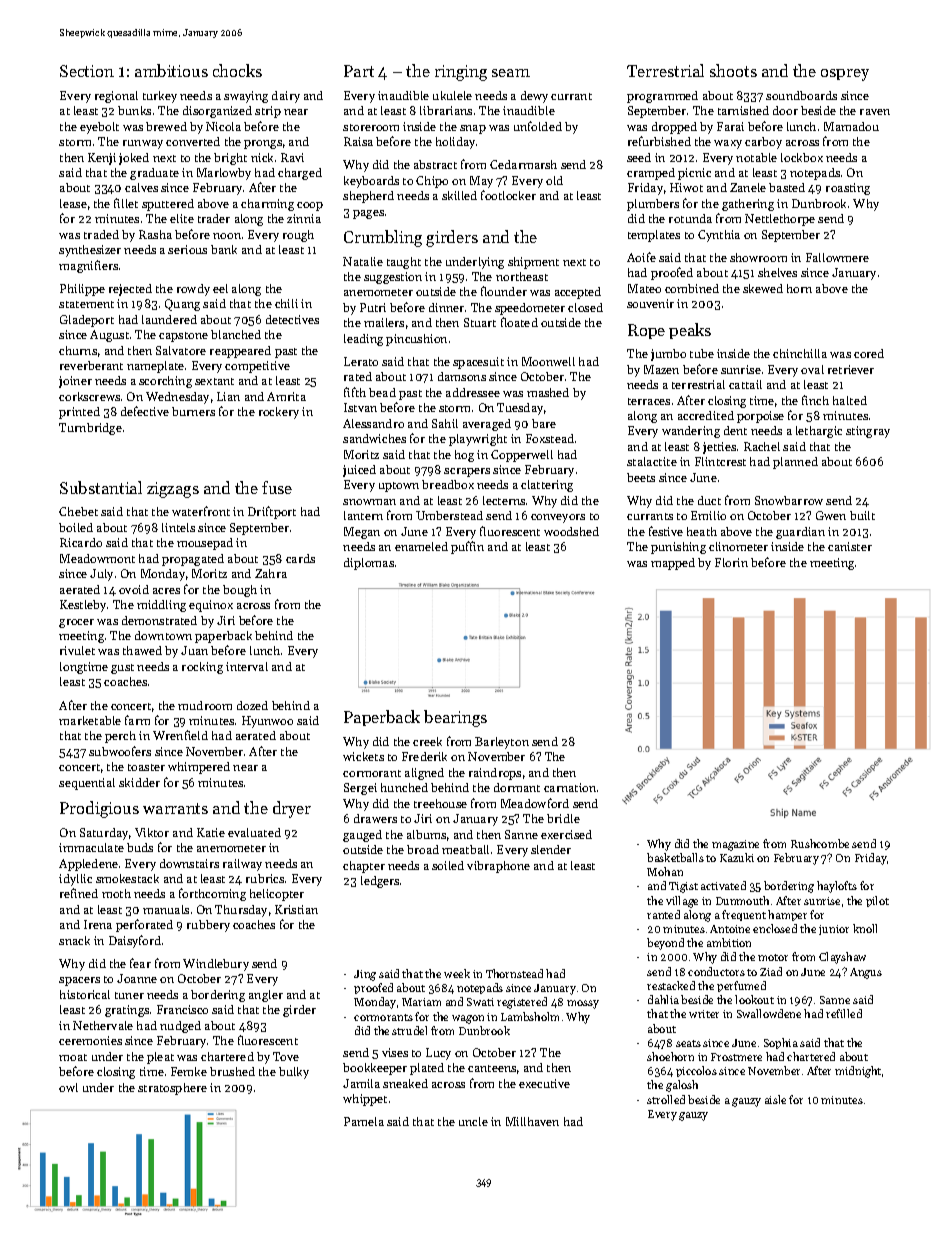 Image resolution: width=952 pixels, height=1233 pixels. I want to click on Millhaven, so click(532, 1121).
